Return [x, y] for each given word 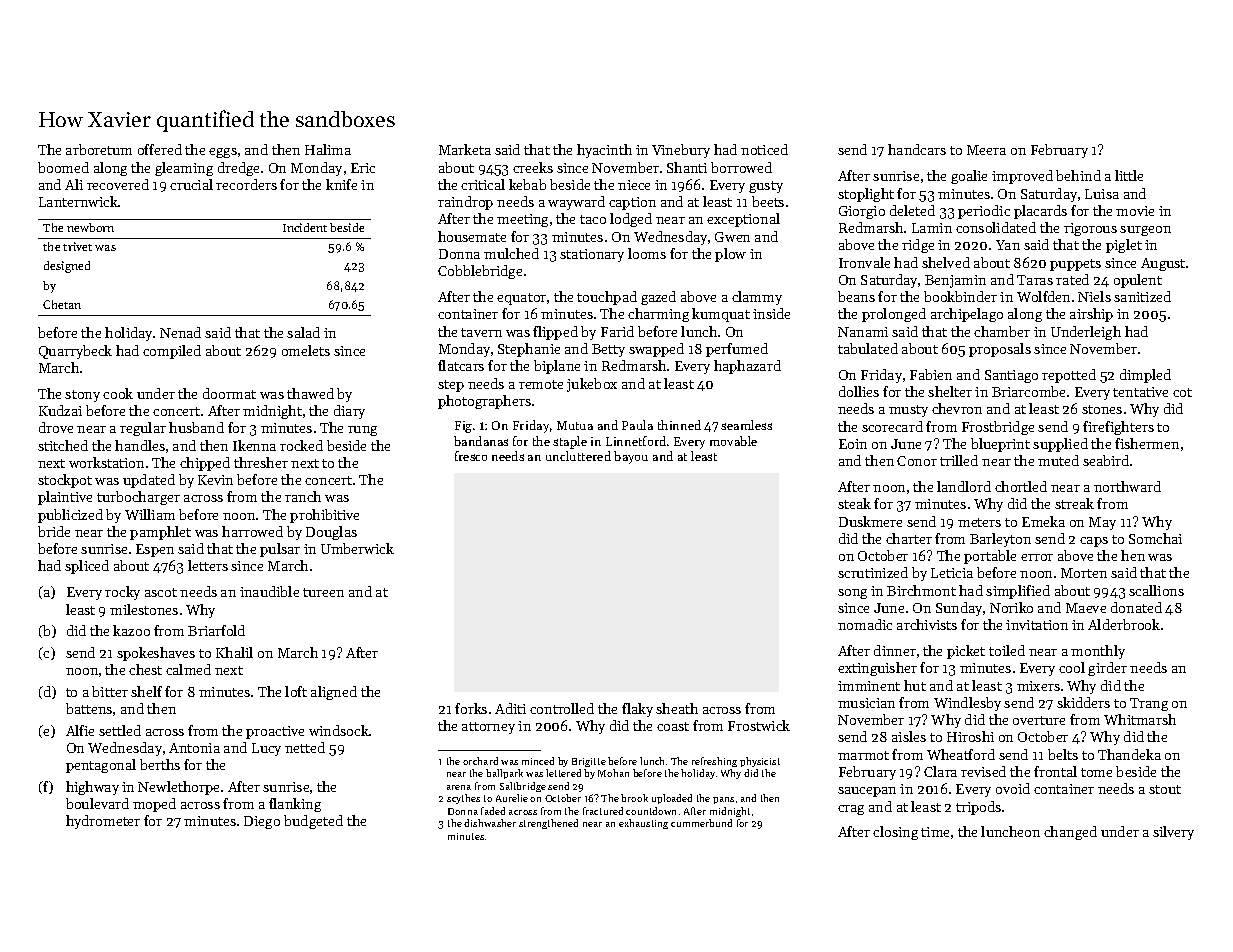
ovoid [1013, 788]
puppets [1075, 265]
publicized [70, 516]
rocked [301, 445]
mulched [511, 253]
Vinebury [681, 151]
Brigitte [589, 762]
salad [303, 332]
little [1129, 175]
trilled [959, 460]
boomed [63, 167]
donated [1136, 607]
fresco [471, 456]
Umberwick [357, 548]
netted [305, 747]
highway [92, 788]
